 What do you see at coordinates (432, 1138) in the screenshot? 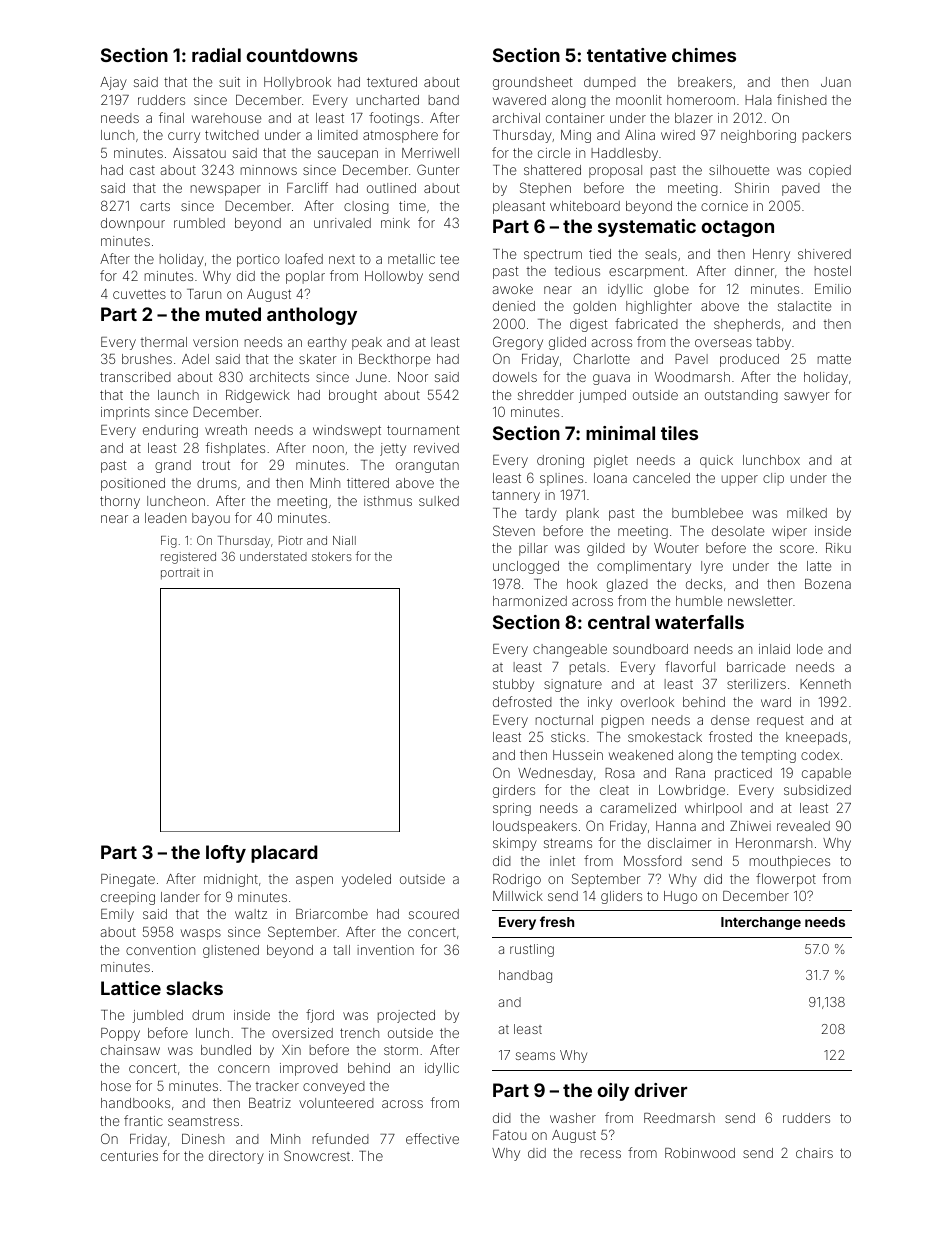
I see `effective` at bounding box center [432, 1138].
